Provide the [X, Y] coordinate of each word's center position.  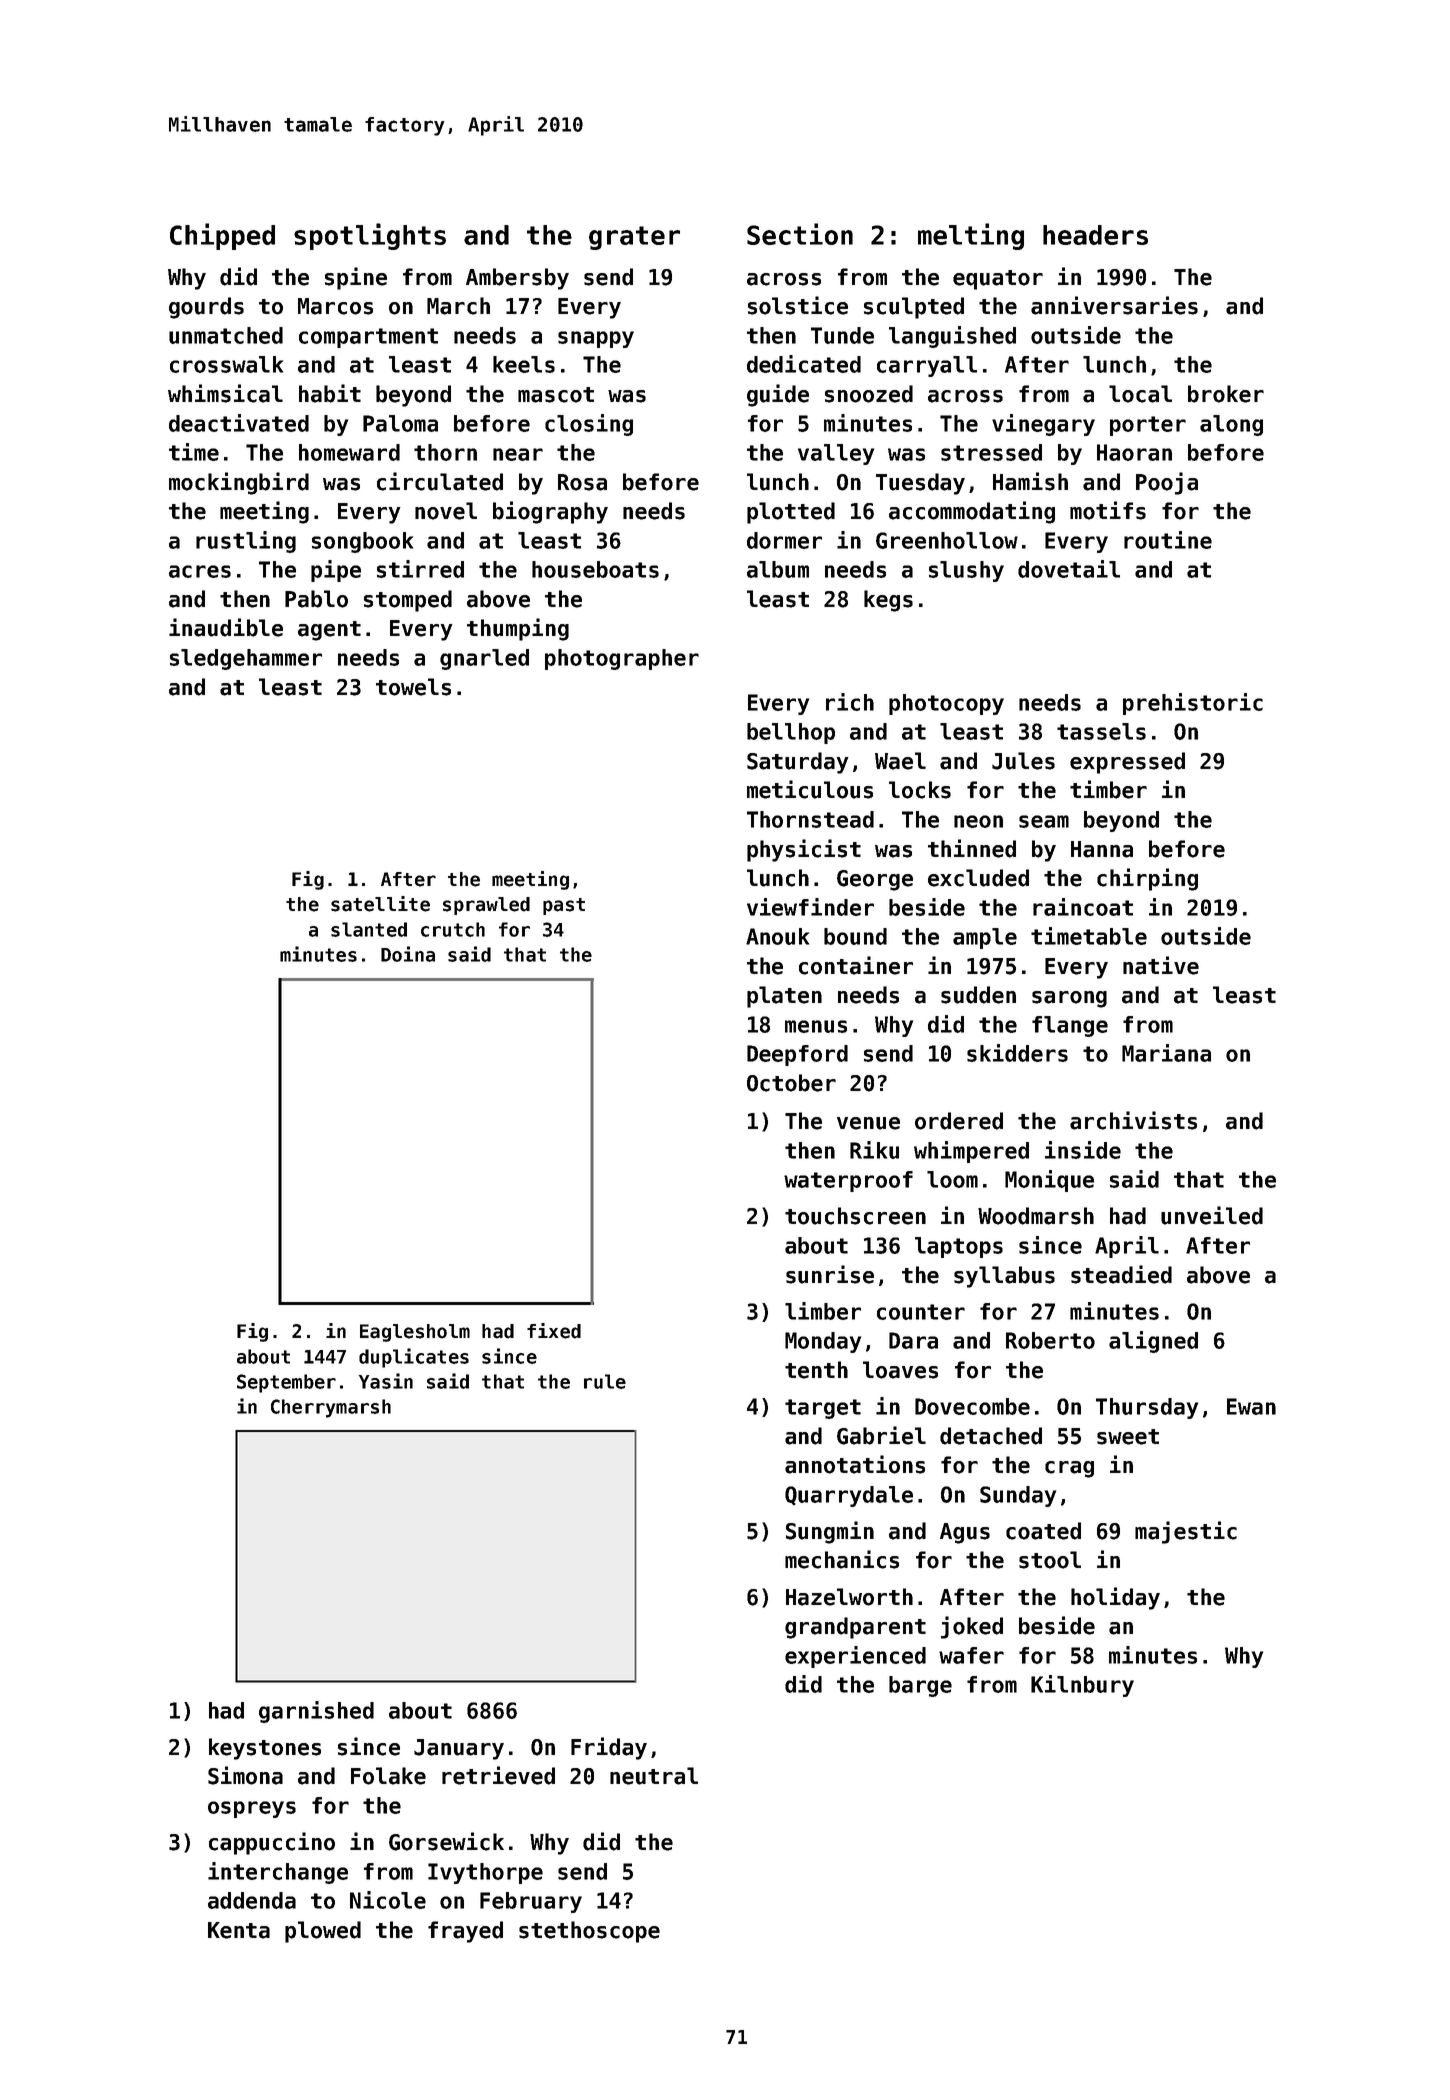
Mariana [1166, 1053]
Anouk [777, 936]
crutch [453, 929]
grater [634, 238]
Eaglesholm [415, 1333]
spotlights [370, 236]
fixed [554, 1331]
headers [1095, 235]
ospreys [252, 1809]
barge [920, 1686]
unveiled [1212, 1215]
